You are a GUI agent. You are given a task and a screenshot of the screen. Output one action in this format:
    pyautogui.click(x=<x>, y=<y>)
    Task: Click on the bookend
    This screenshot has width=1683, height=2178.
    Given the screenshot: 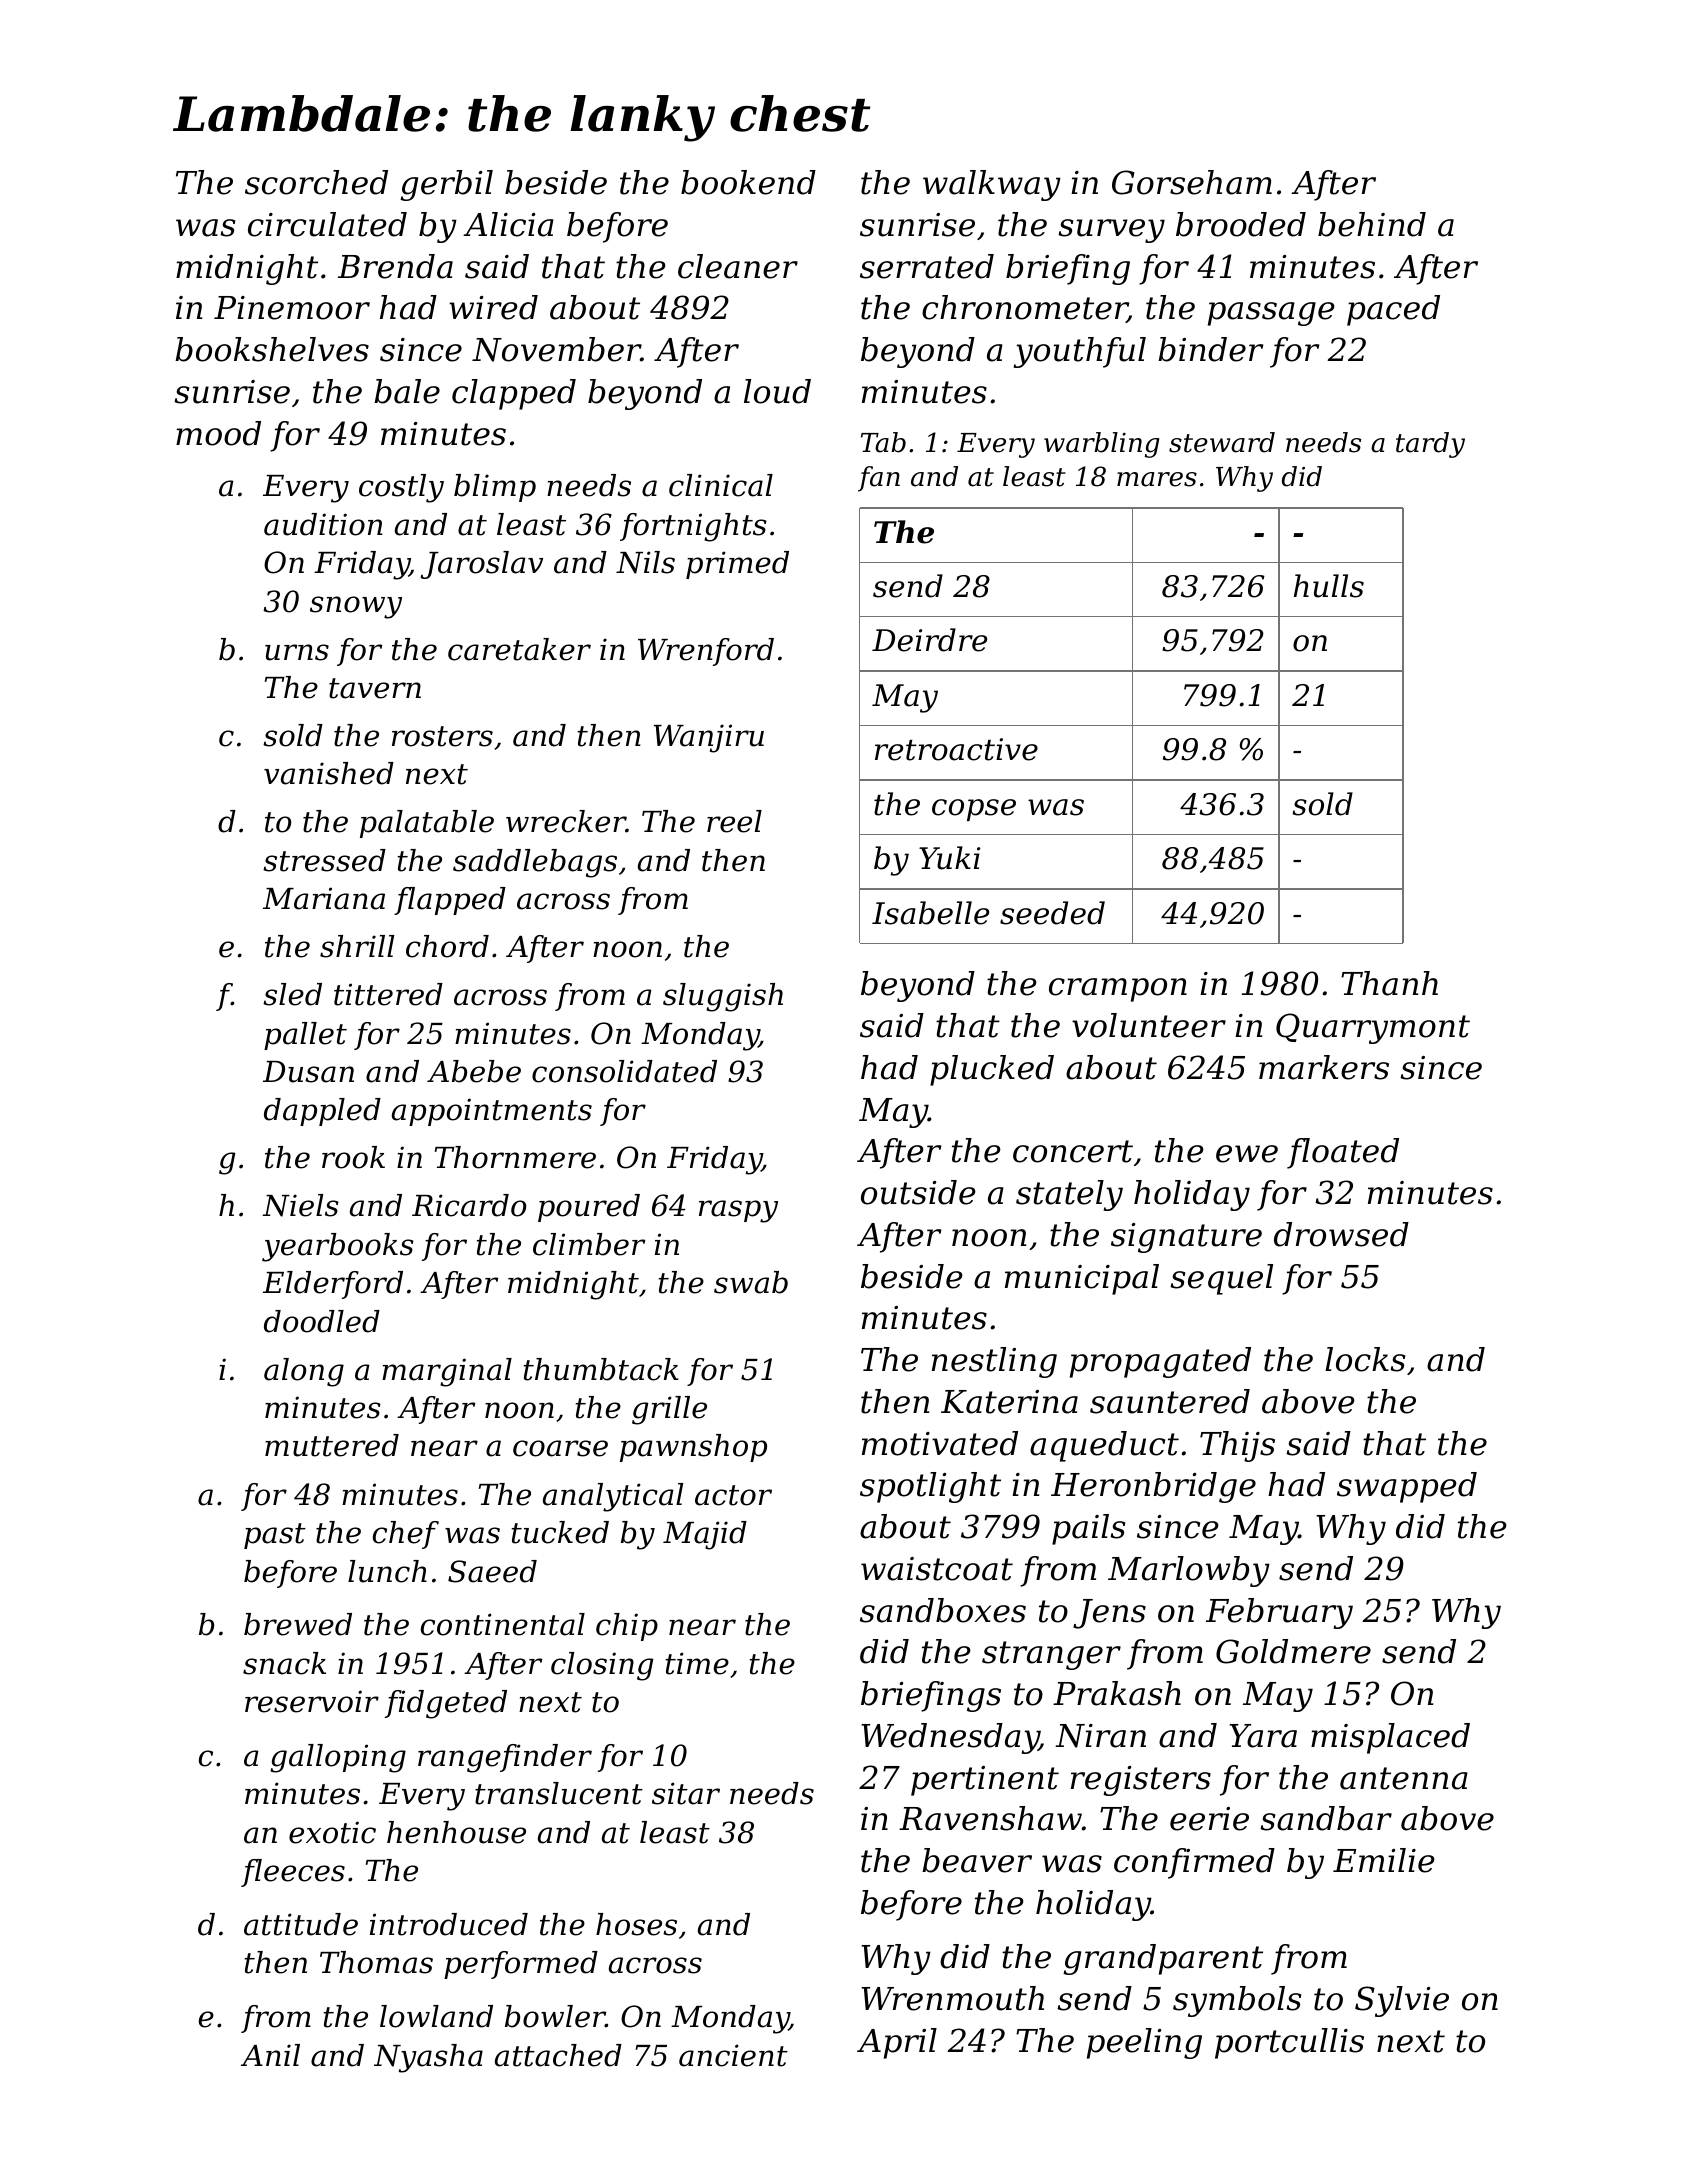 What is the action you would take?
    pyautogui.click(x=748, y=182)
